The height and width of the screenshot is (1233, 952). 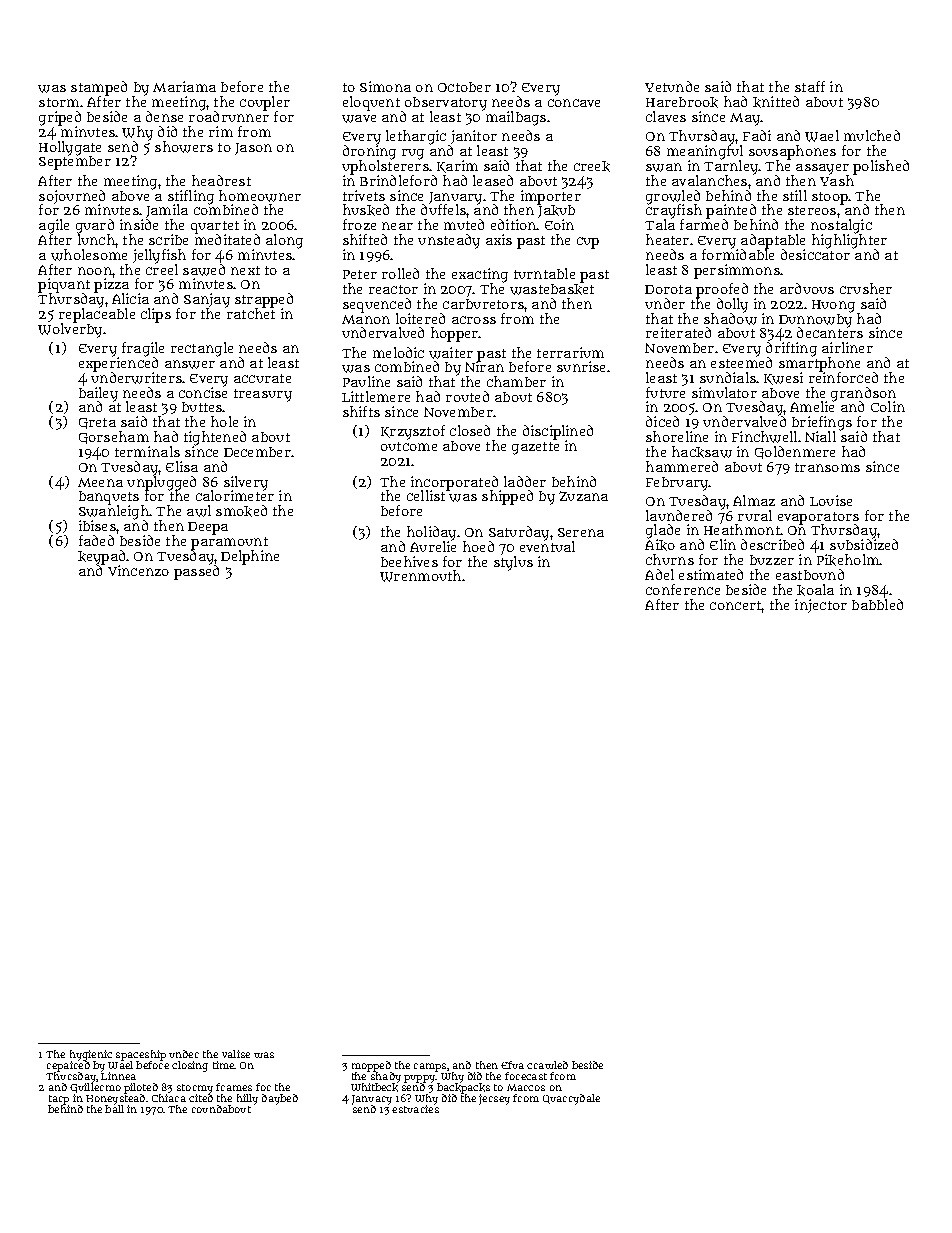 I want to click on crawled, so click(x=547, y=1065).
